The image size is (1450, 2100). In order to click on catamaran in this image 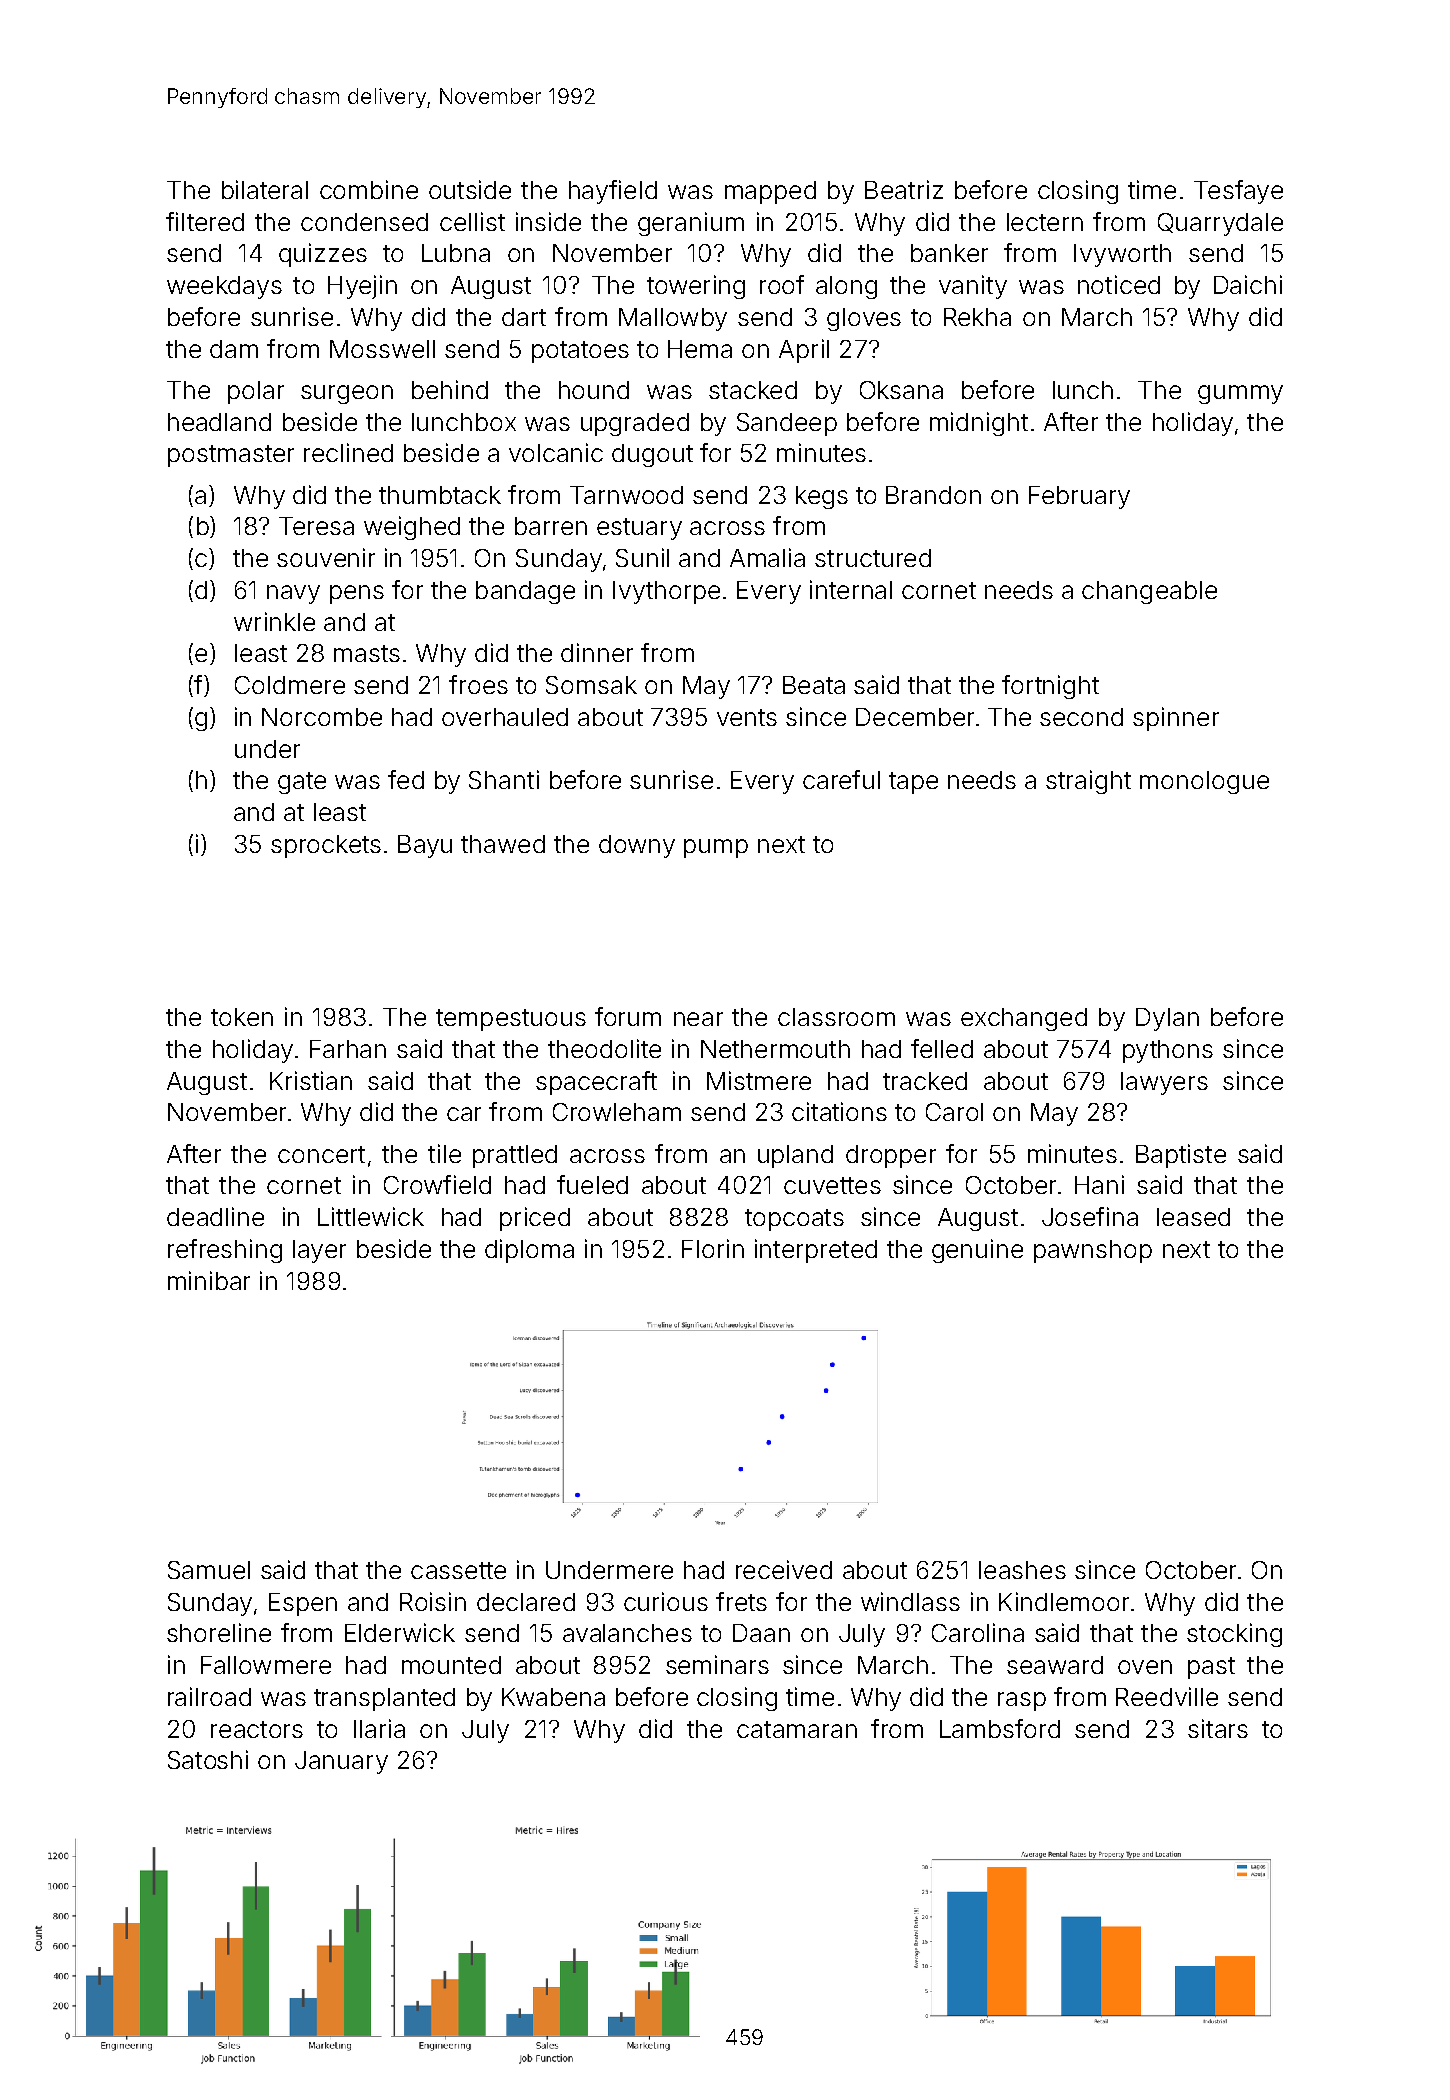, I will do `click(797, 1729)`.
